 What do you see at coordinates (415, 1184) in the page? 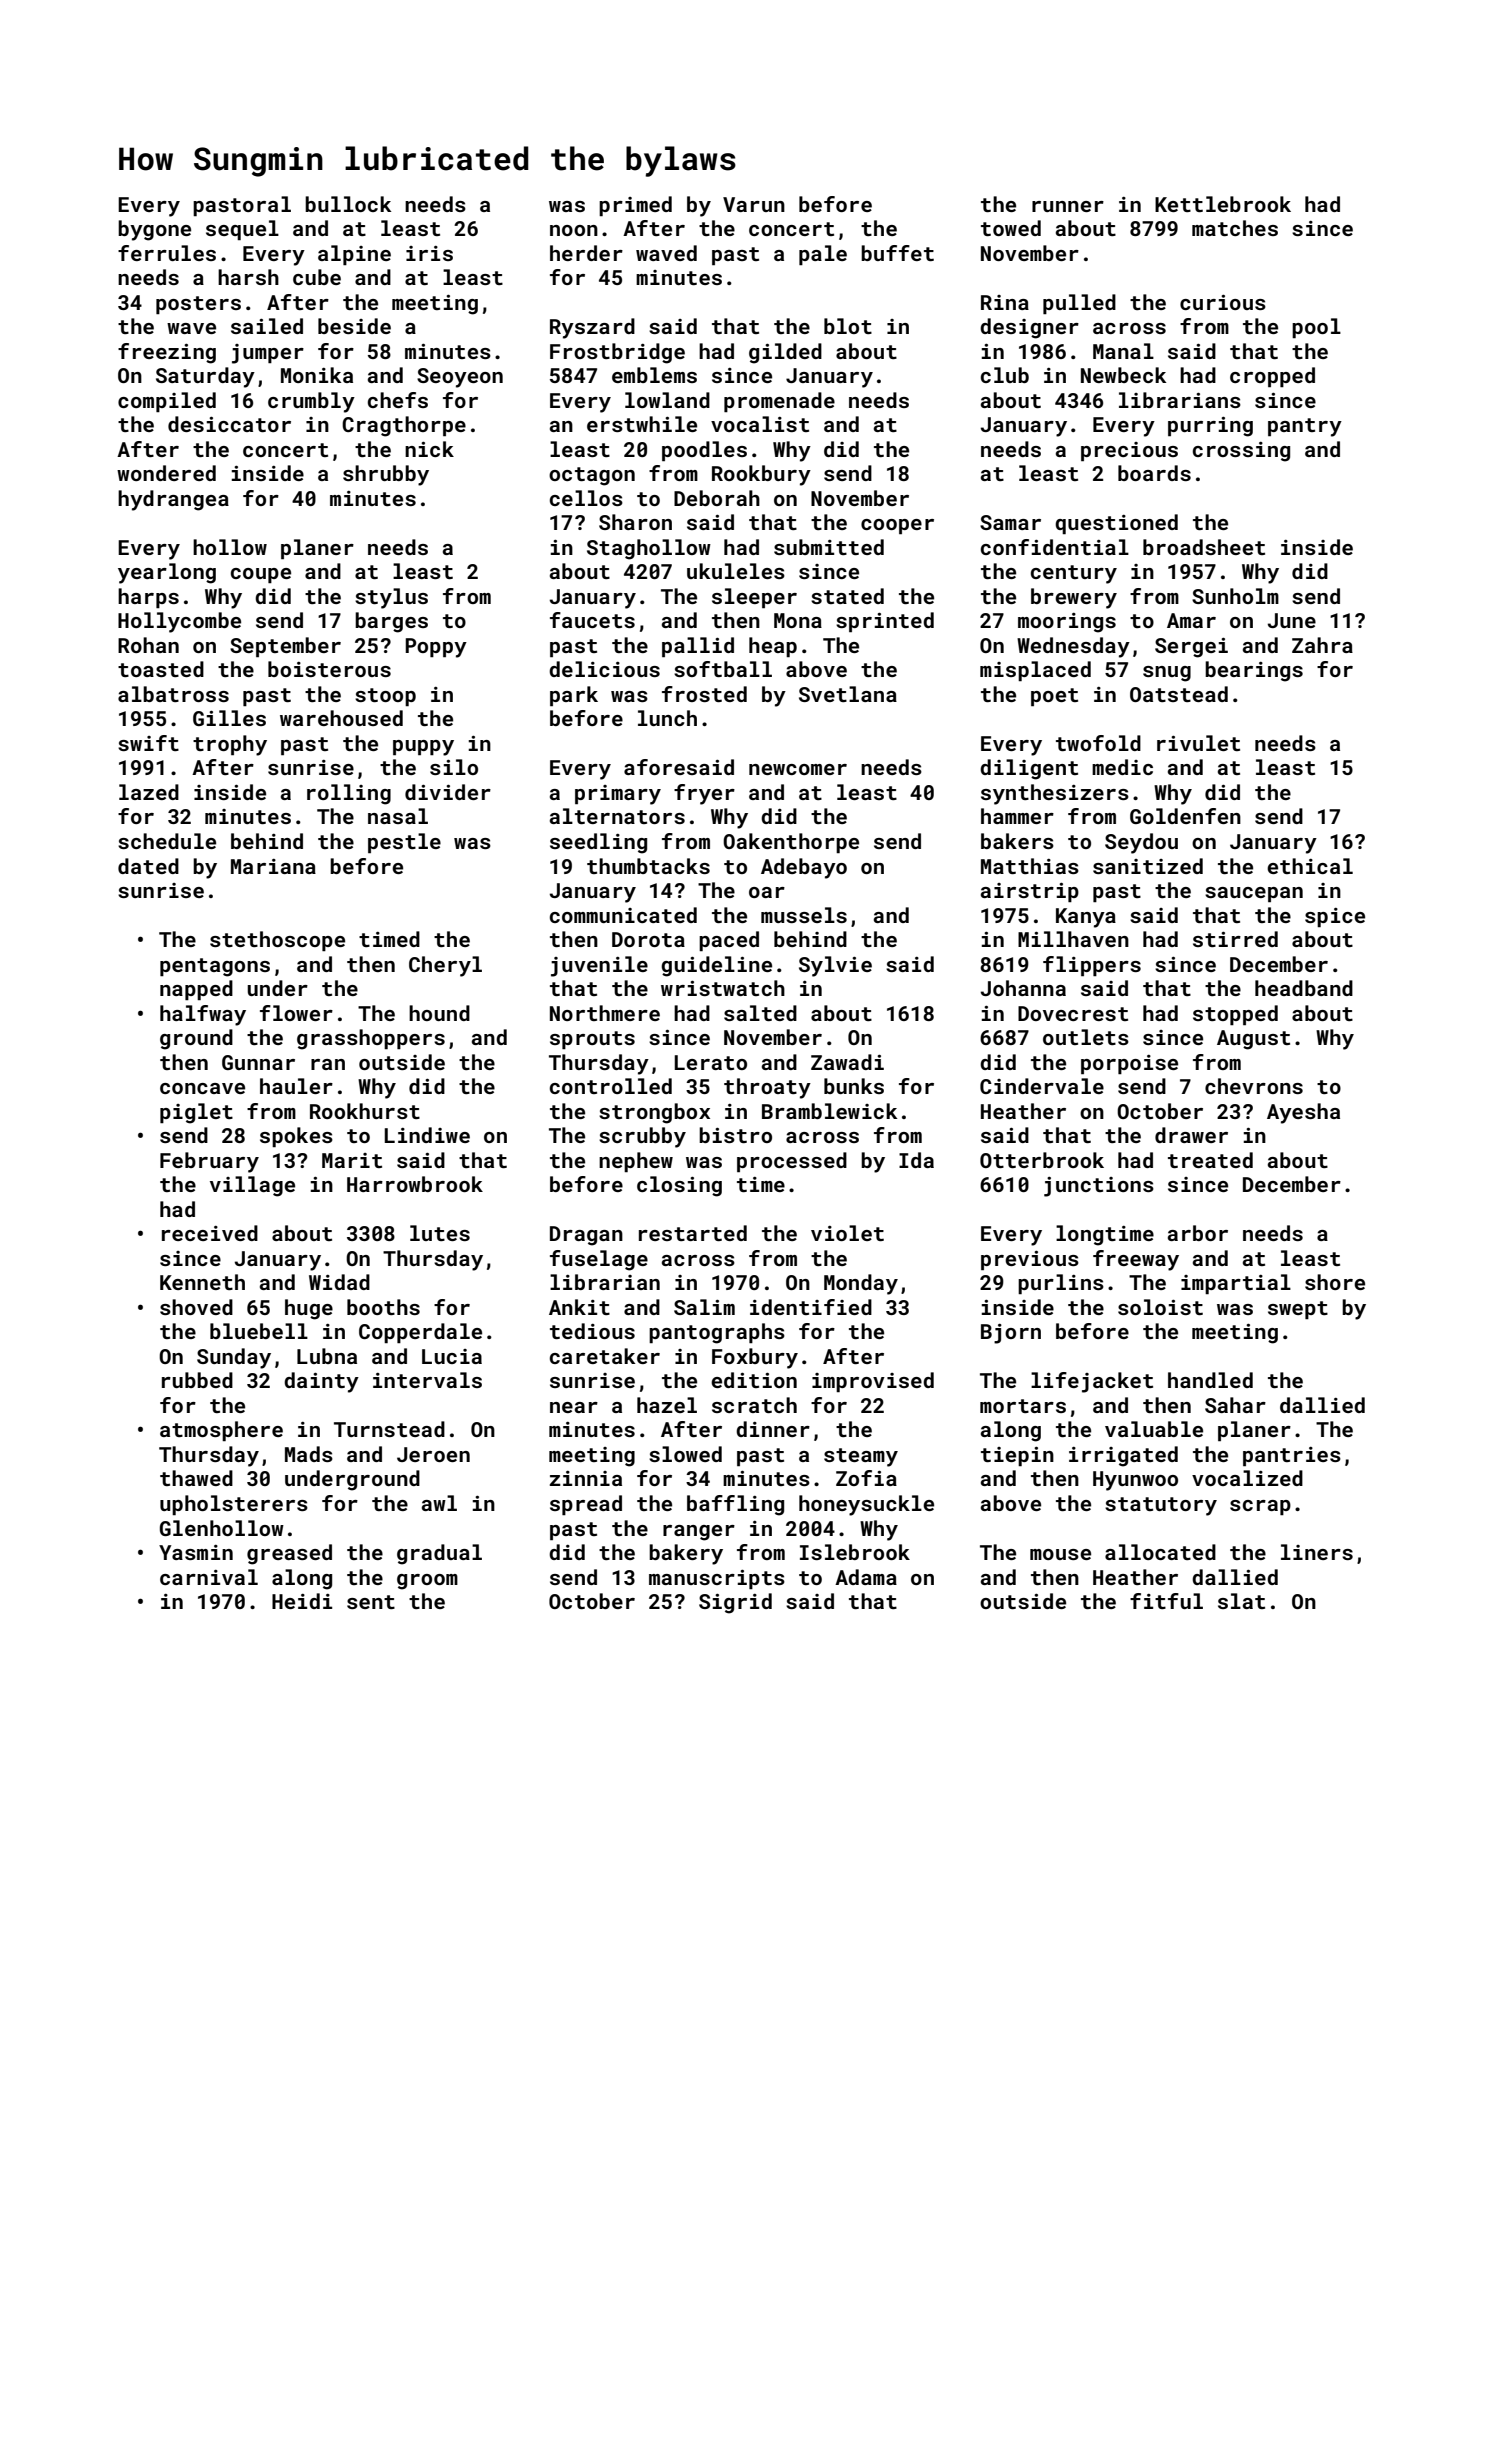
I see `Harrowbrook` at bounding box center [415, 1184].
